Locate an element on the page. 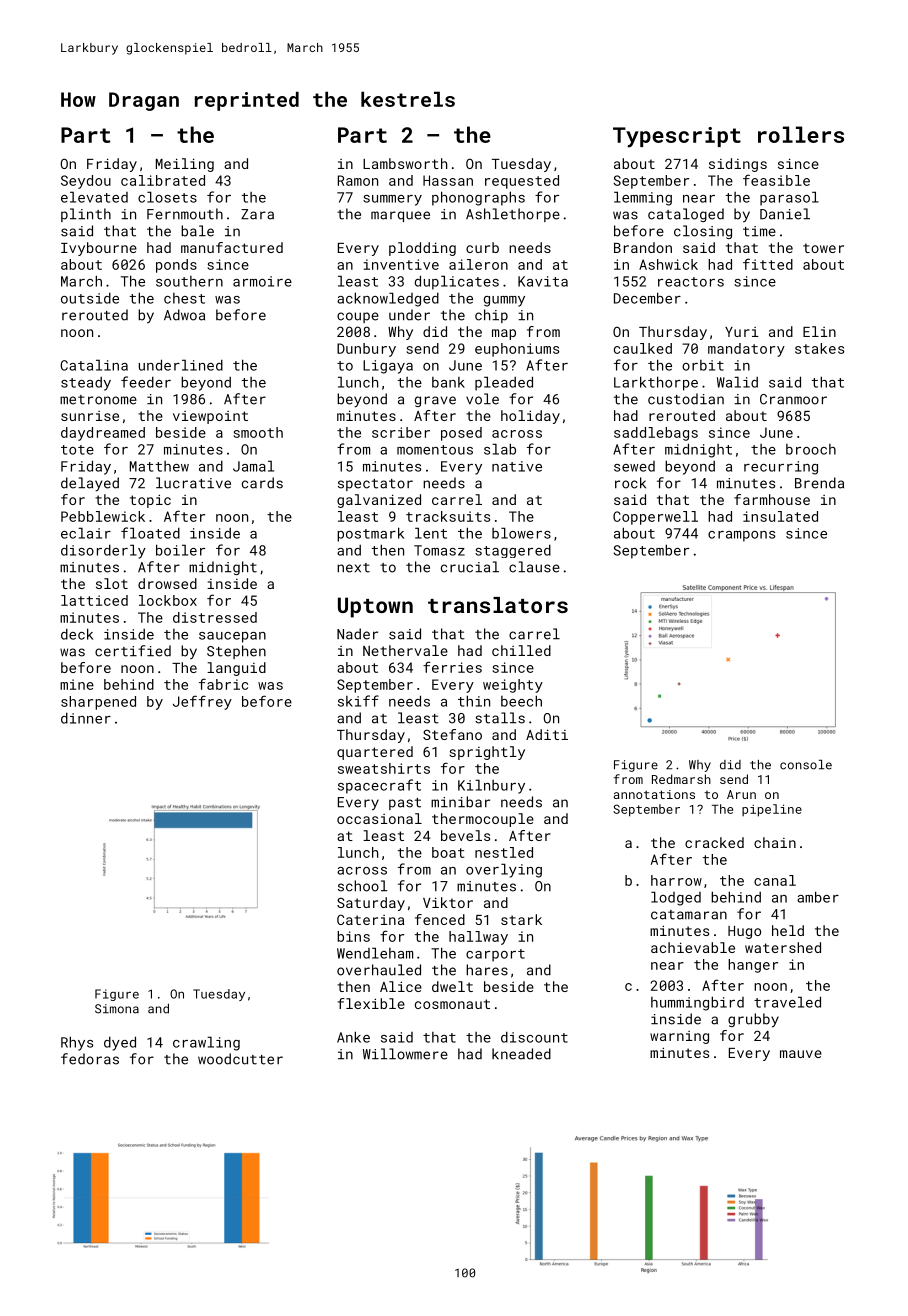 The image size is (908, 1316). holiday is located at coordinates (530, 417).
